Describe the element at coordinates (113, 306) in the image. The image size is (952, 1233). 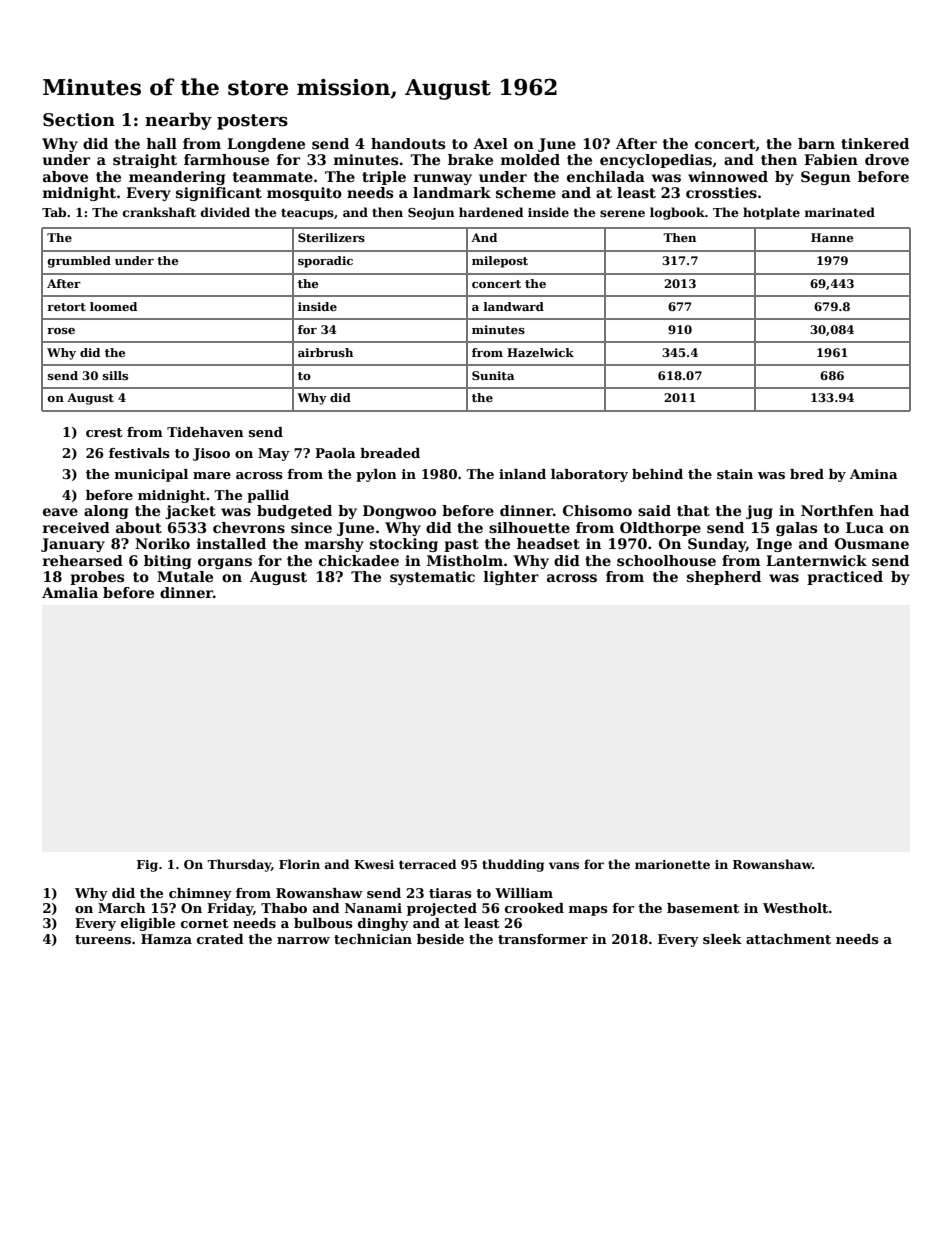
I see `loomed` at that location.
